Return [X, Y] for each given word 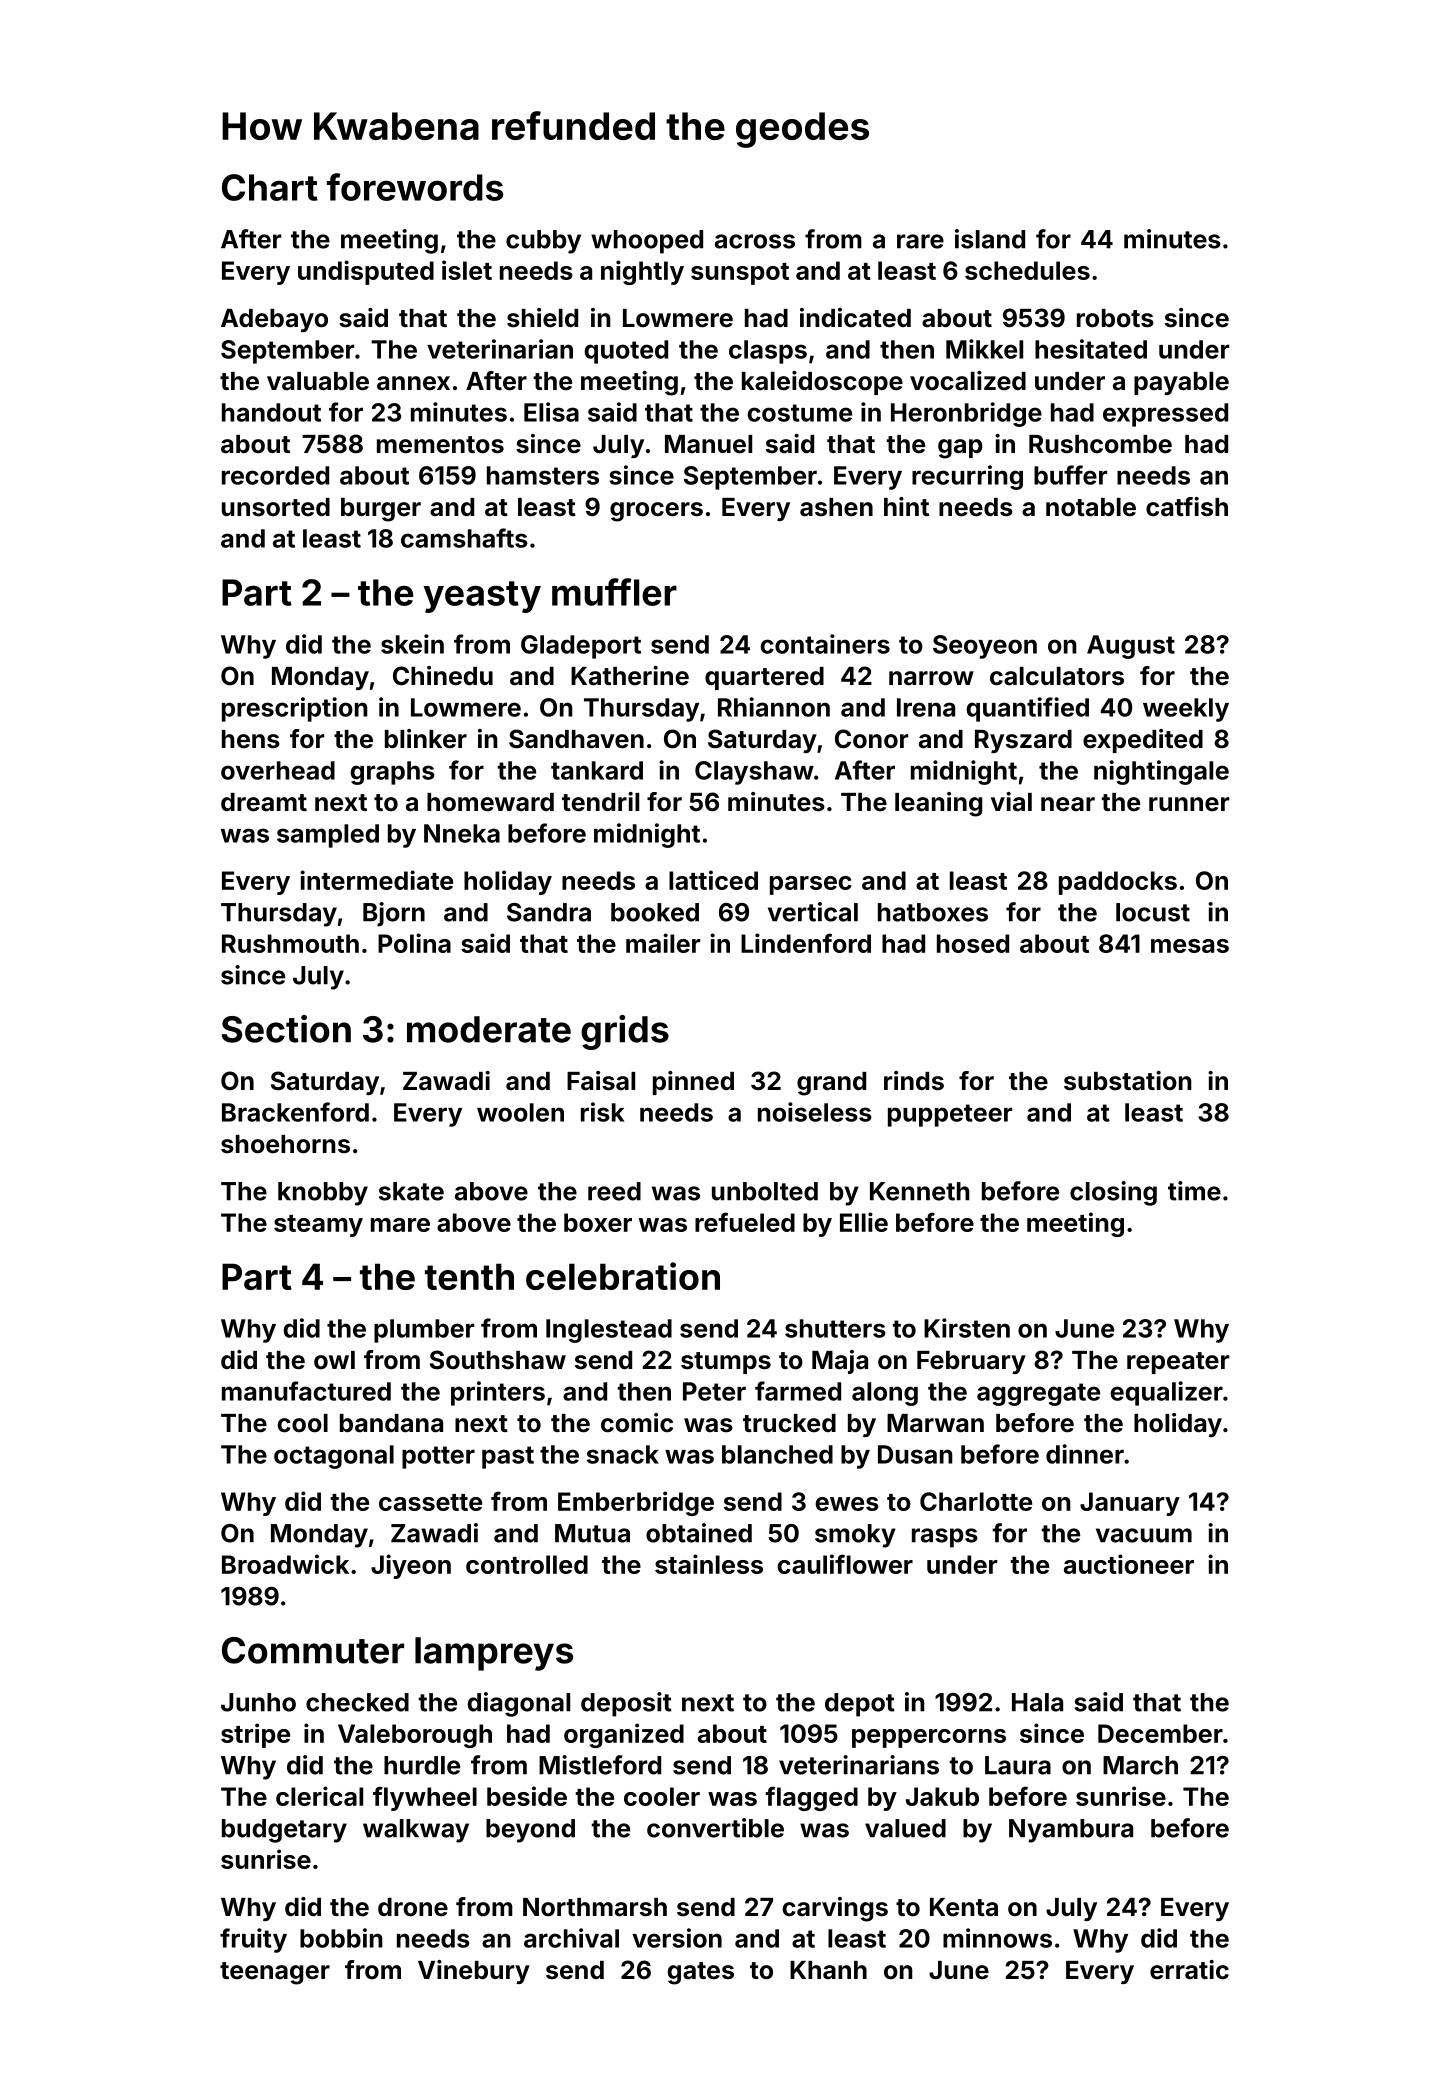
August [1131, 647]
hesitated [1091, 349]
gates [700, 1973]
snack [623, 1454]
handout [271, 412]
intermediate [376, 880]
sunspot [740, 274]
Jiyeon [411, 1566]
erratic [1189, 1970]
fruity [253, 1940]
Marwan [935, 1423]
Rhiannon [774, 707]
